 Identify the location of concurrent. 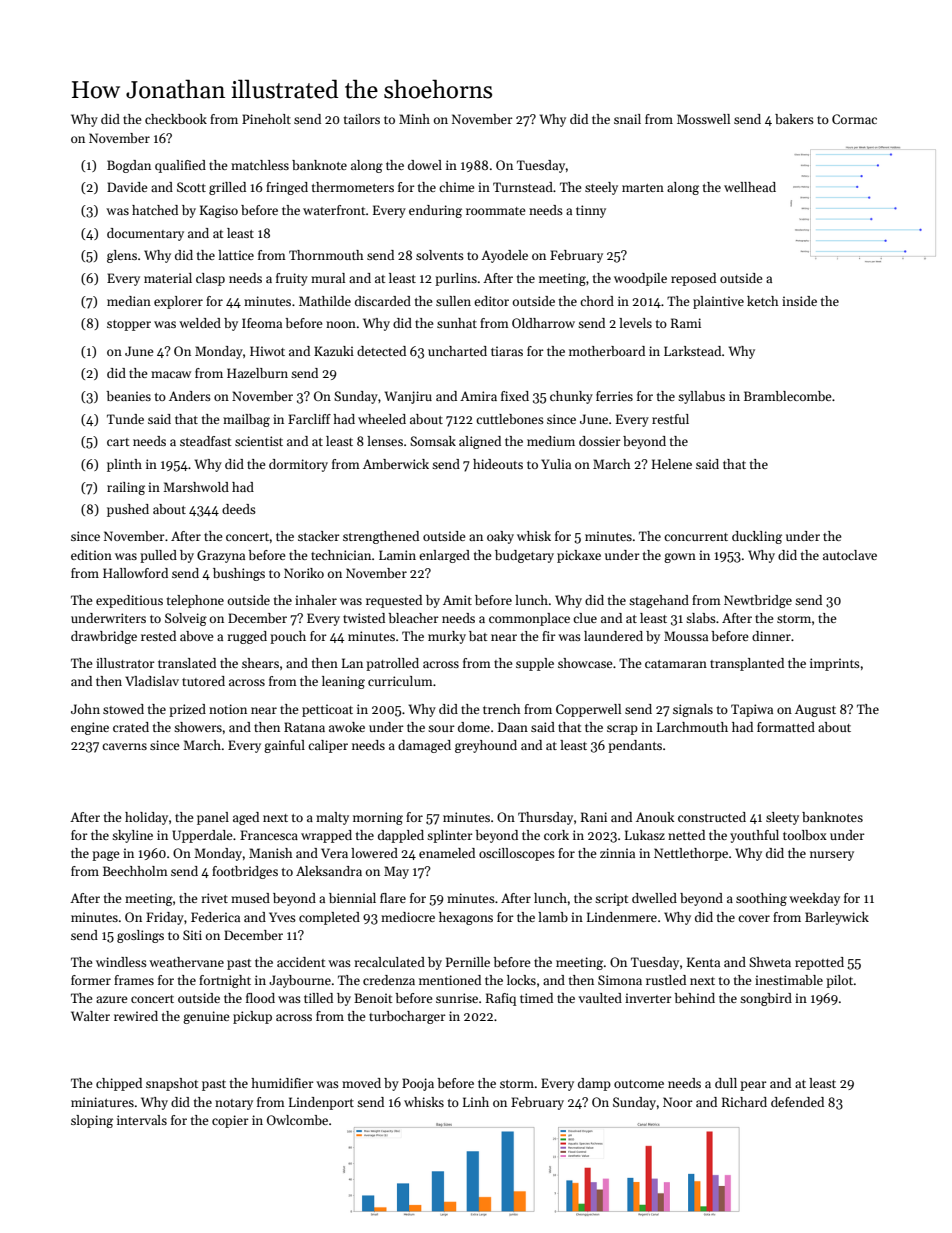
(696, 537).
